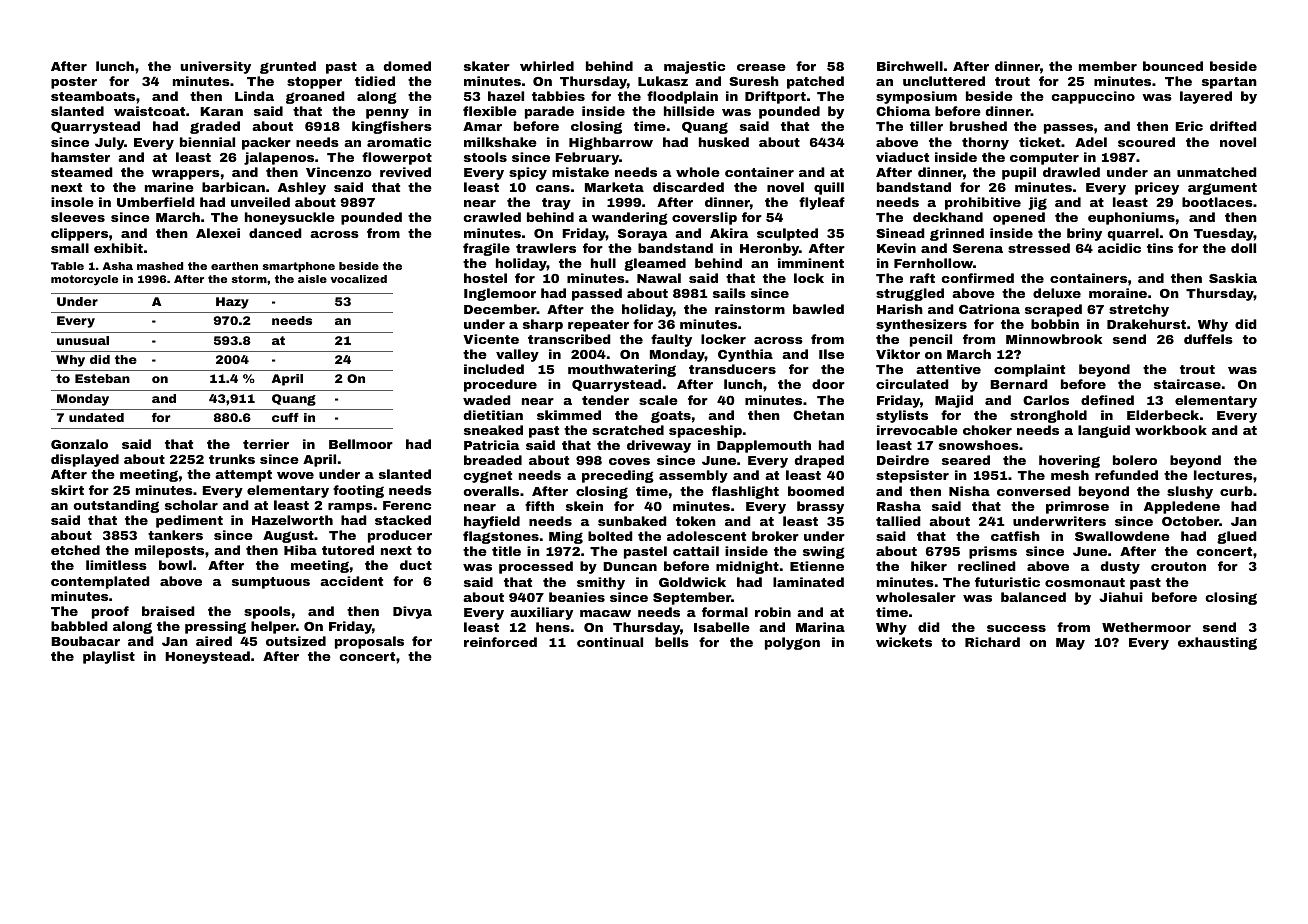  I want to click on attempt, so click(243, 476).
